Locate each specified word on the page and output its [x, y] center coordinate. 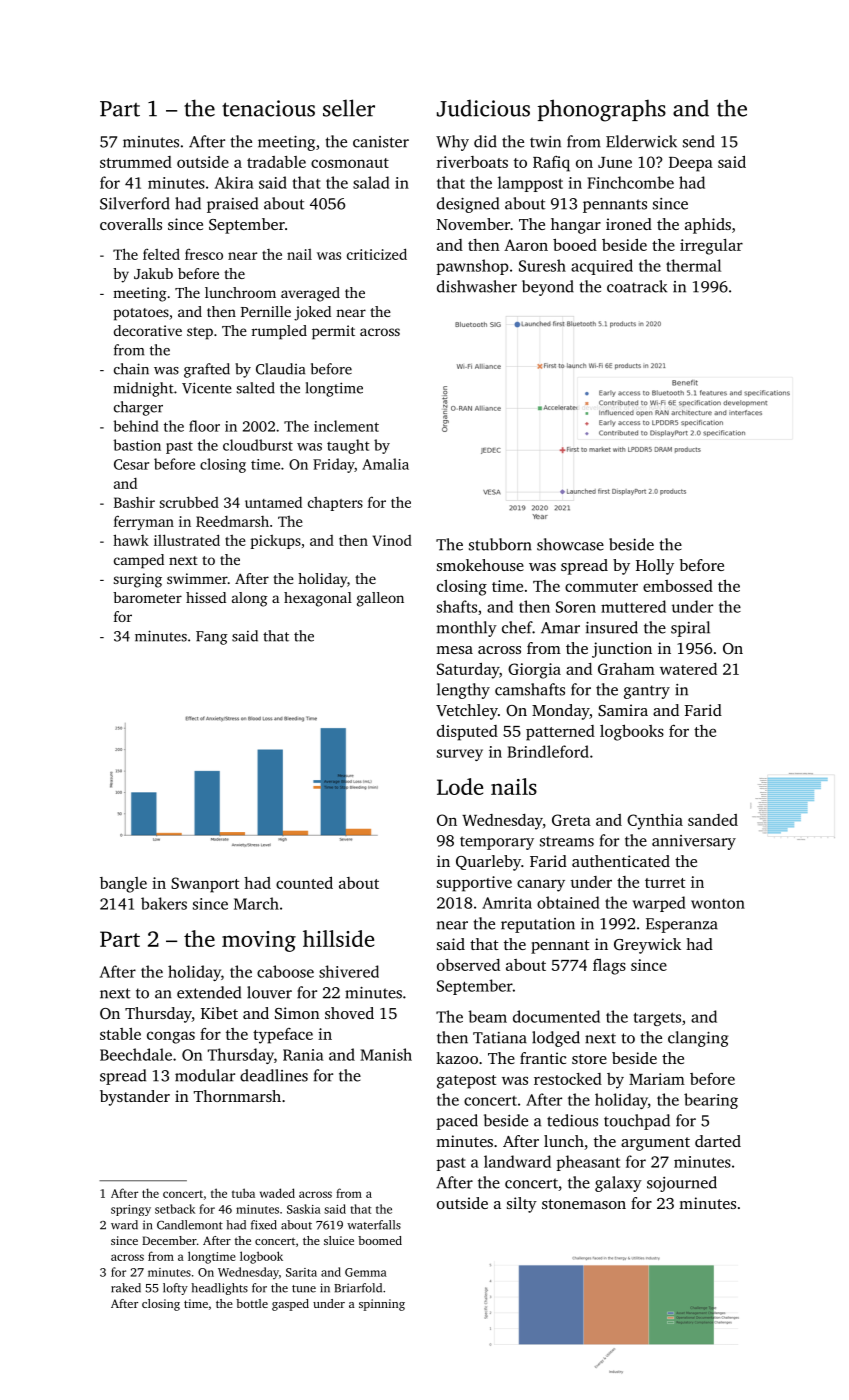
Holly [655, 567]
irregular [711, 247]
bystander [135, 1098]
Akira [234, 182]
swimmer [197, 578]
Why [452, 143]
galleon [380, 599]
